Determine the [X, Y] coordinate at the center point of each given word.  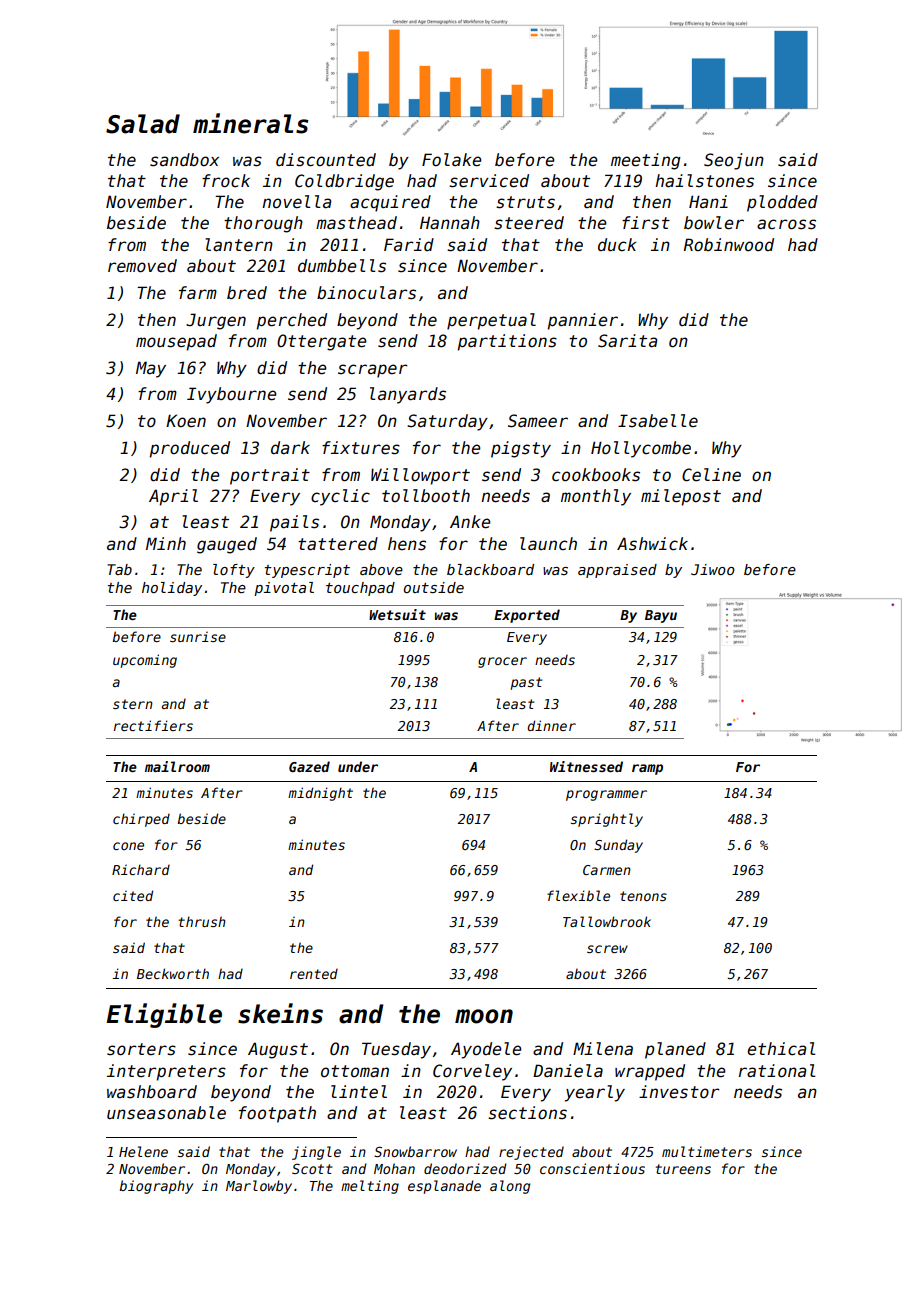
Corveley [472, 1072]
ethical [781, 1049]
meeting [646, 161]
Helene [143, 1151]
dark [290, 448]
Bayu [661, 616]
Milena [603, 1049]
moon [484, 1016]
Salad [143, 124]
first [646, 223]
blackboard [490, 569]
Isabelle [658, 421]
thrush [202, 921]
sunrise [198, 637]
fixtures [361, 448]
